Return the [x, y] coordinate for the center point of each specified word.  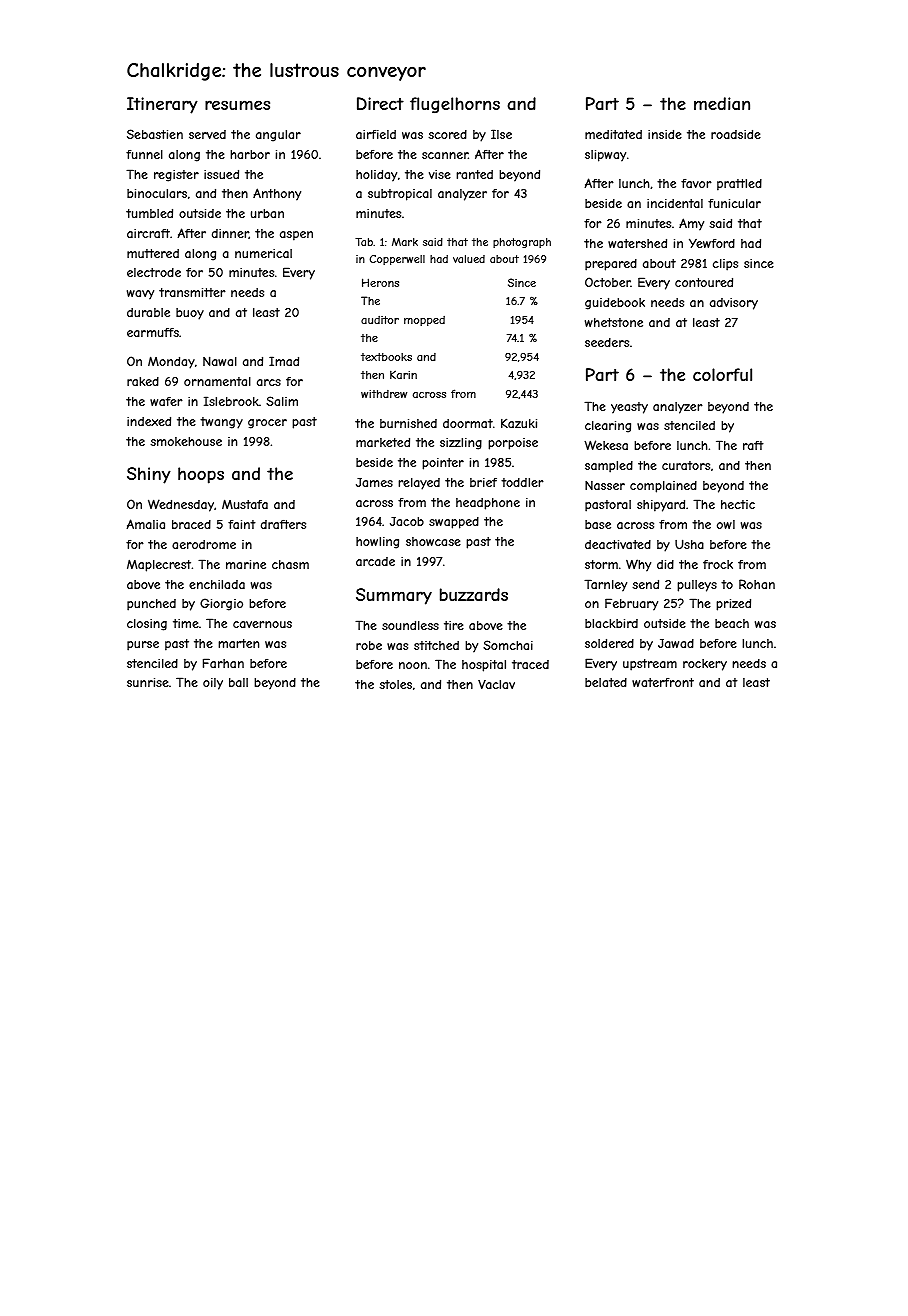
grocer [267, 424]
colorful [722, 374]
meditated [613, 134]
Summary [394, 596]
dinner [230, 234]
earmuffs [153, 332]
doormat [468, 423]
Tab [364, 242]
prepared [611, 265]
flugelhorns [455, 105]
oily [213, 684]
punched [151, 605]
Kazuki [519, 423]
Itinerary [162, 105]
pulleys [697, 586]
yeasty [629, 408]
